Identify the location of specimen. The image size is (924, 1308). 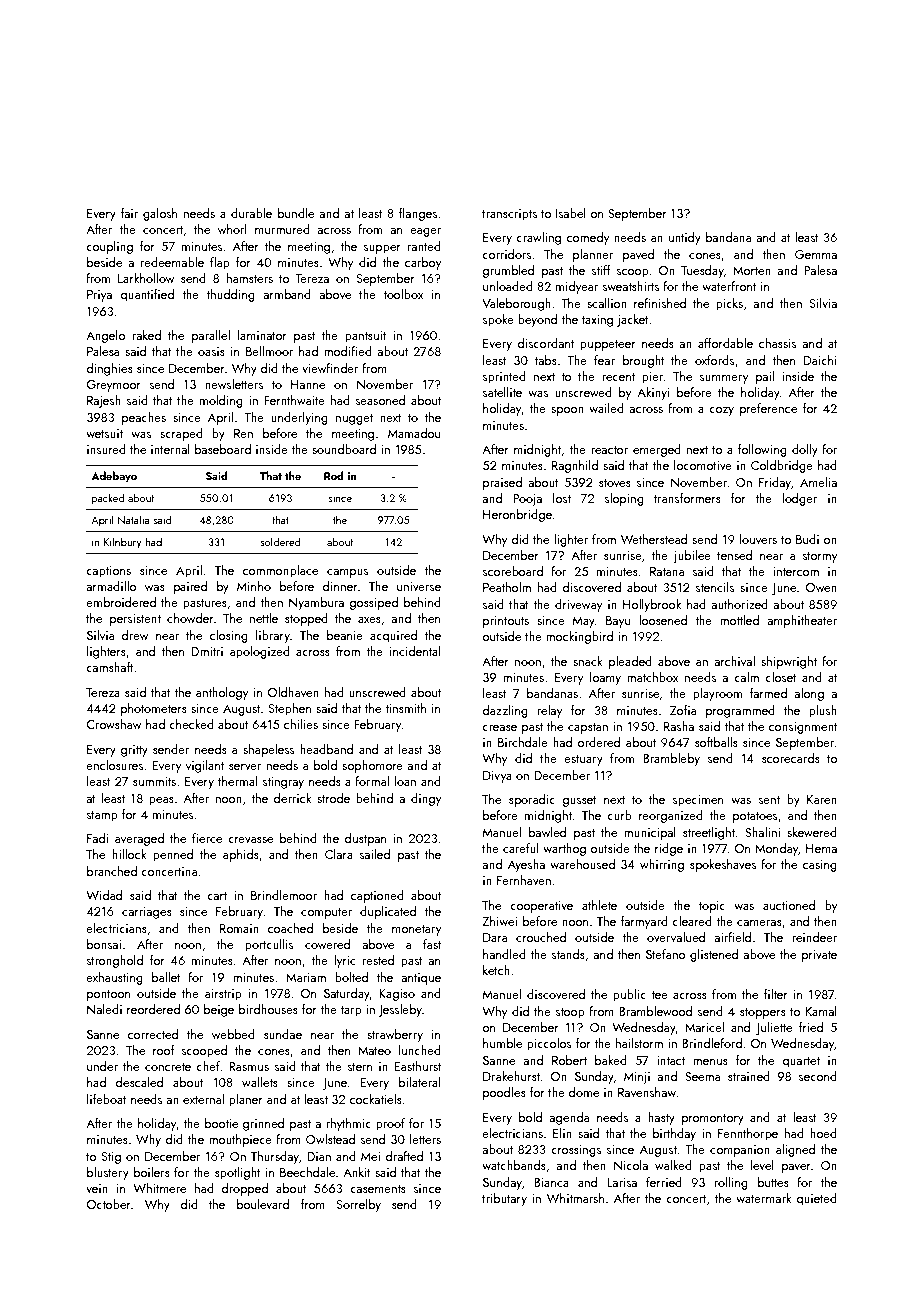
(698, 801).
